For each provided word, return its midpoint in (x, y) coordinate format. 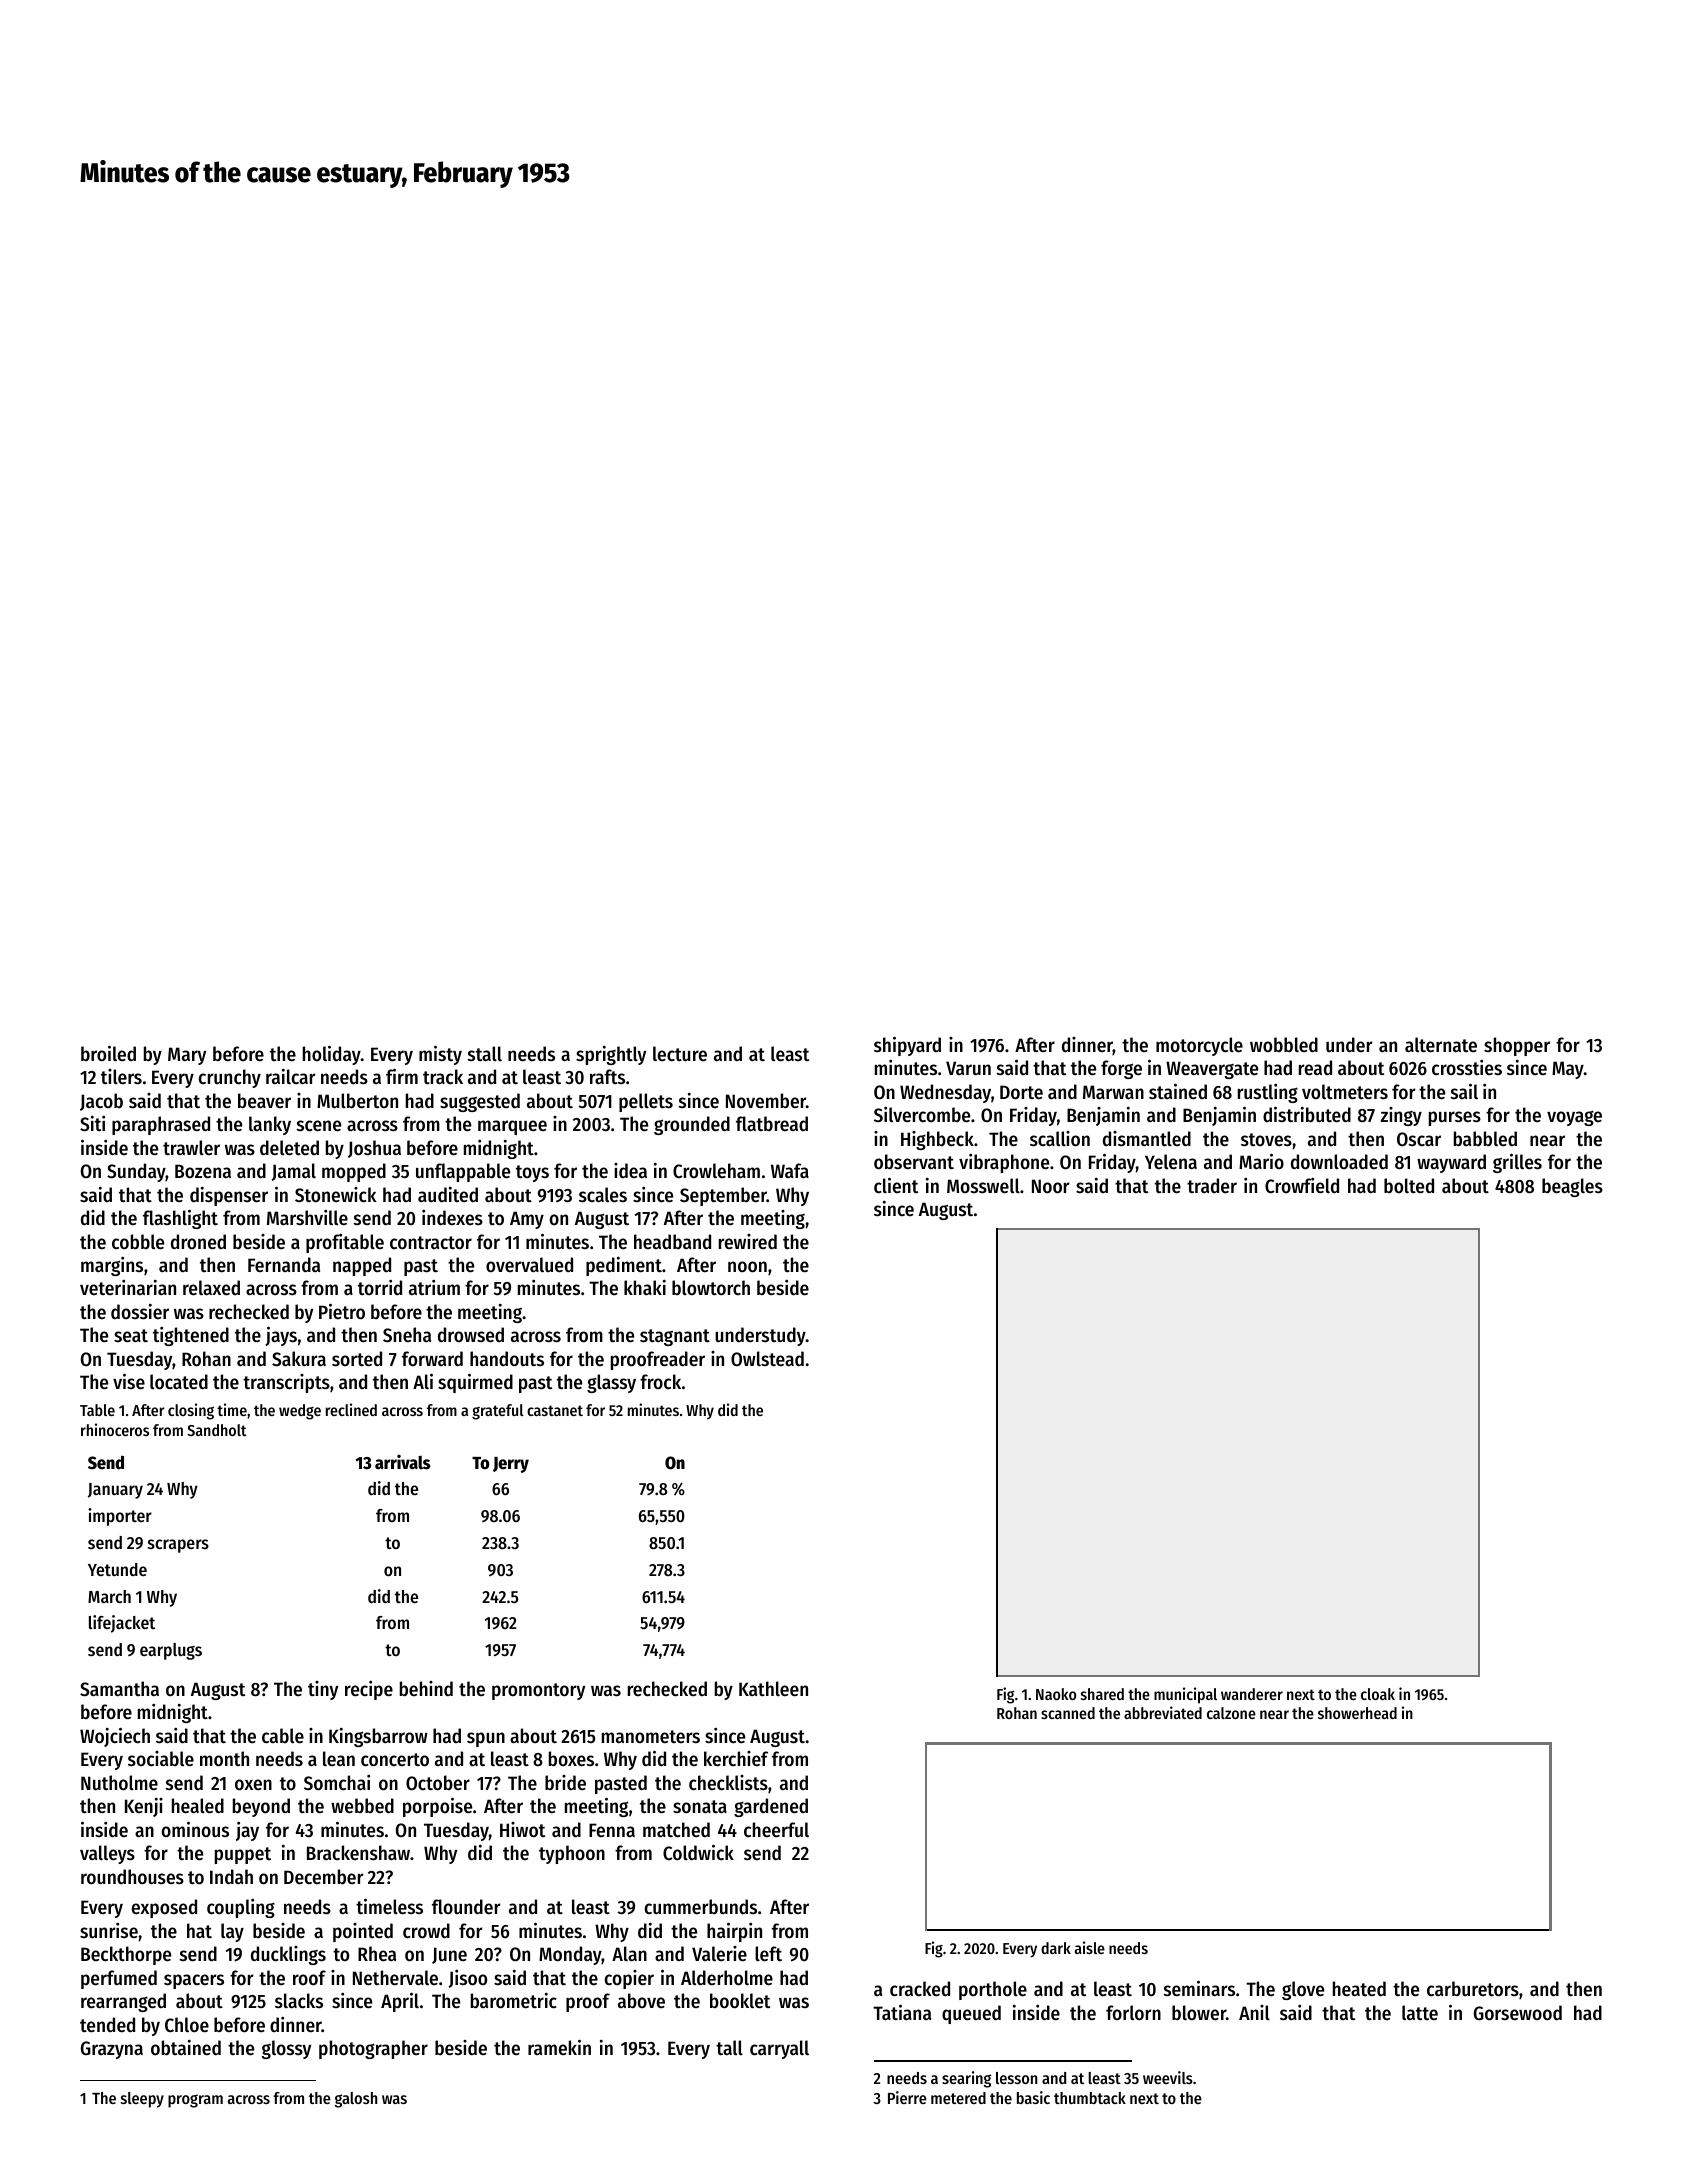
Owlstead (767, 1359)
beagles (1572, 1187)
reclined (351, 1409)
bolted (1409, 1186)
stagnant (675, 1337)
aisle (1090, 1947)
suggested (480, 1102)
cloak (1378, 1694)
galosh (356, 2100)
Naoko (1056, 1694)
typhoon (572, 1854)
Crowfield (1302, 1185)
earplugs (171, 1651)
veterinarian (128, 1287)
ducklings (288, 1955)
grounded (692, 1125)
